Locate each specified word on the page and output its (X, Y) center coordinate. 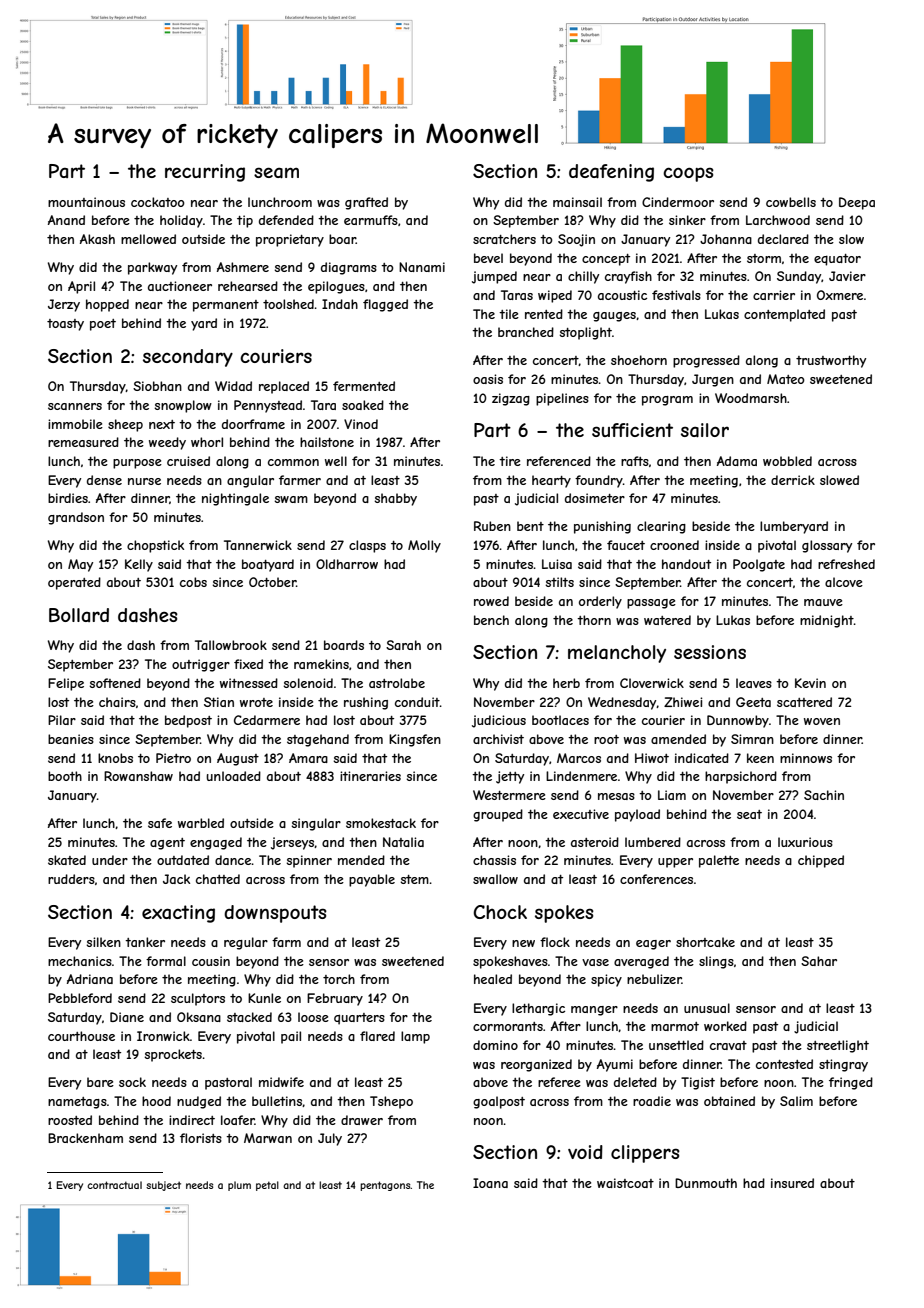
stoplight (585, 333)
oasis (488, 379)
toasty (65, 325)
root (606, 739)
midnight (827, 621)
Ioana (490, 1183)
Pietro (173, 758)
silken (103, 942)
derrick (793, 480)
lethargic (538, 1009)
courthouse (81, 1036)
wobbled (787, 461)
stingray (843, 1065)
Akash (97, 239)
